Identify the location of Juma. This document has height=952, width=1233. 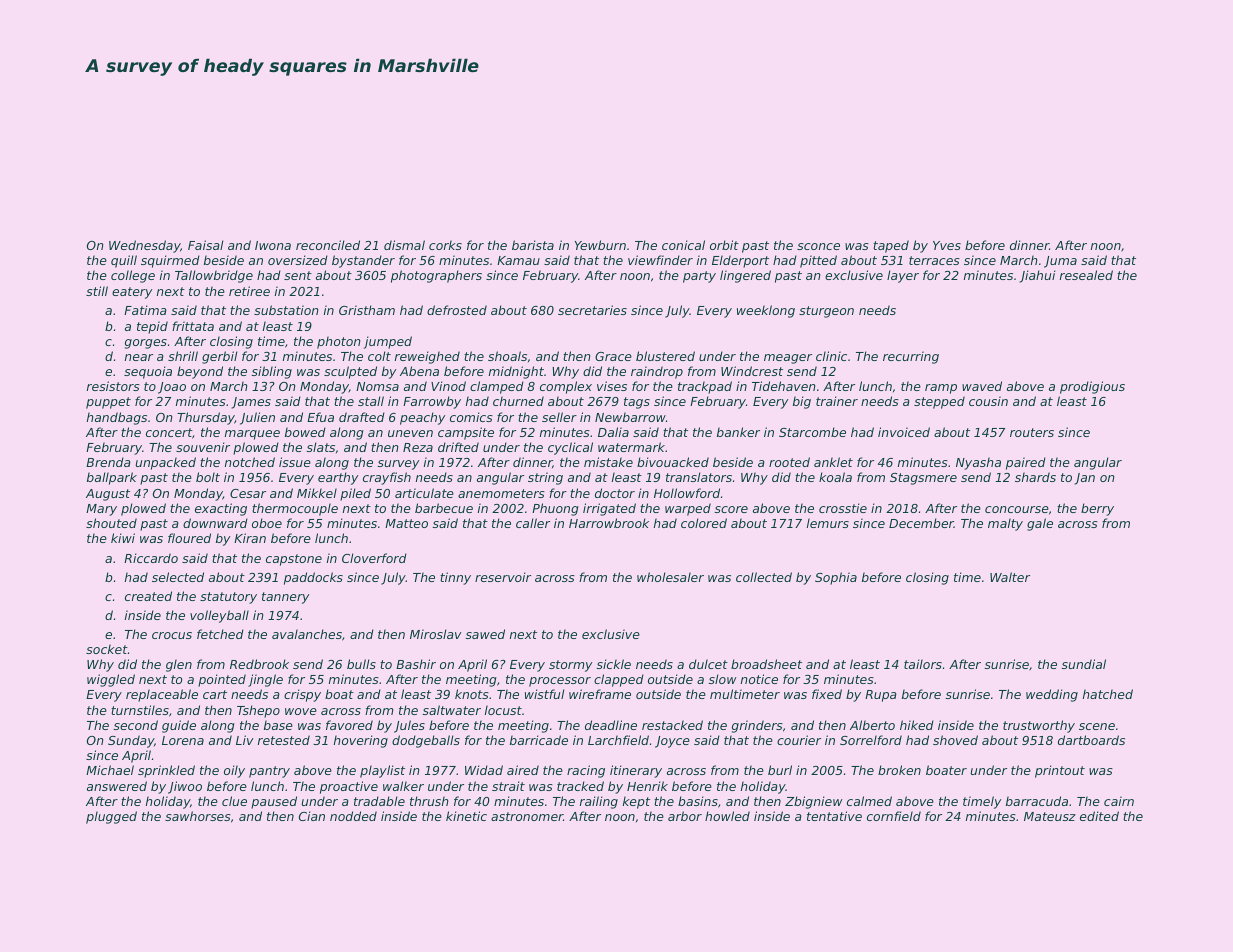
(1060, 262).
